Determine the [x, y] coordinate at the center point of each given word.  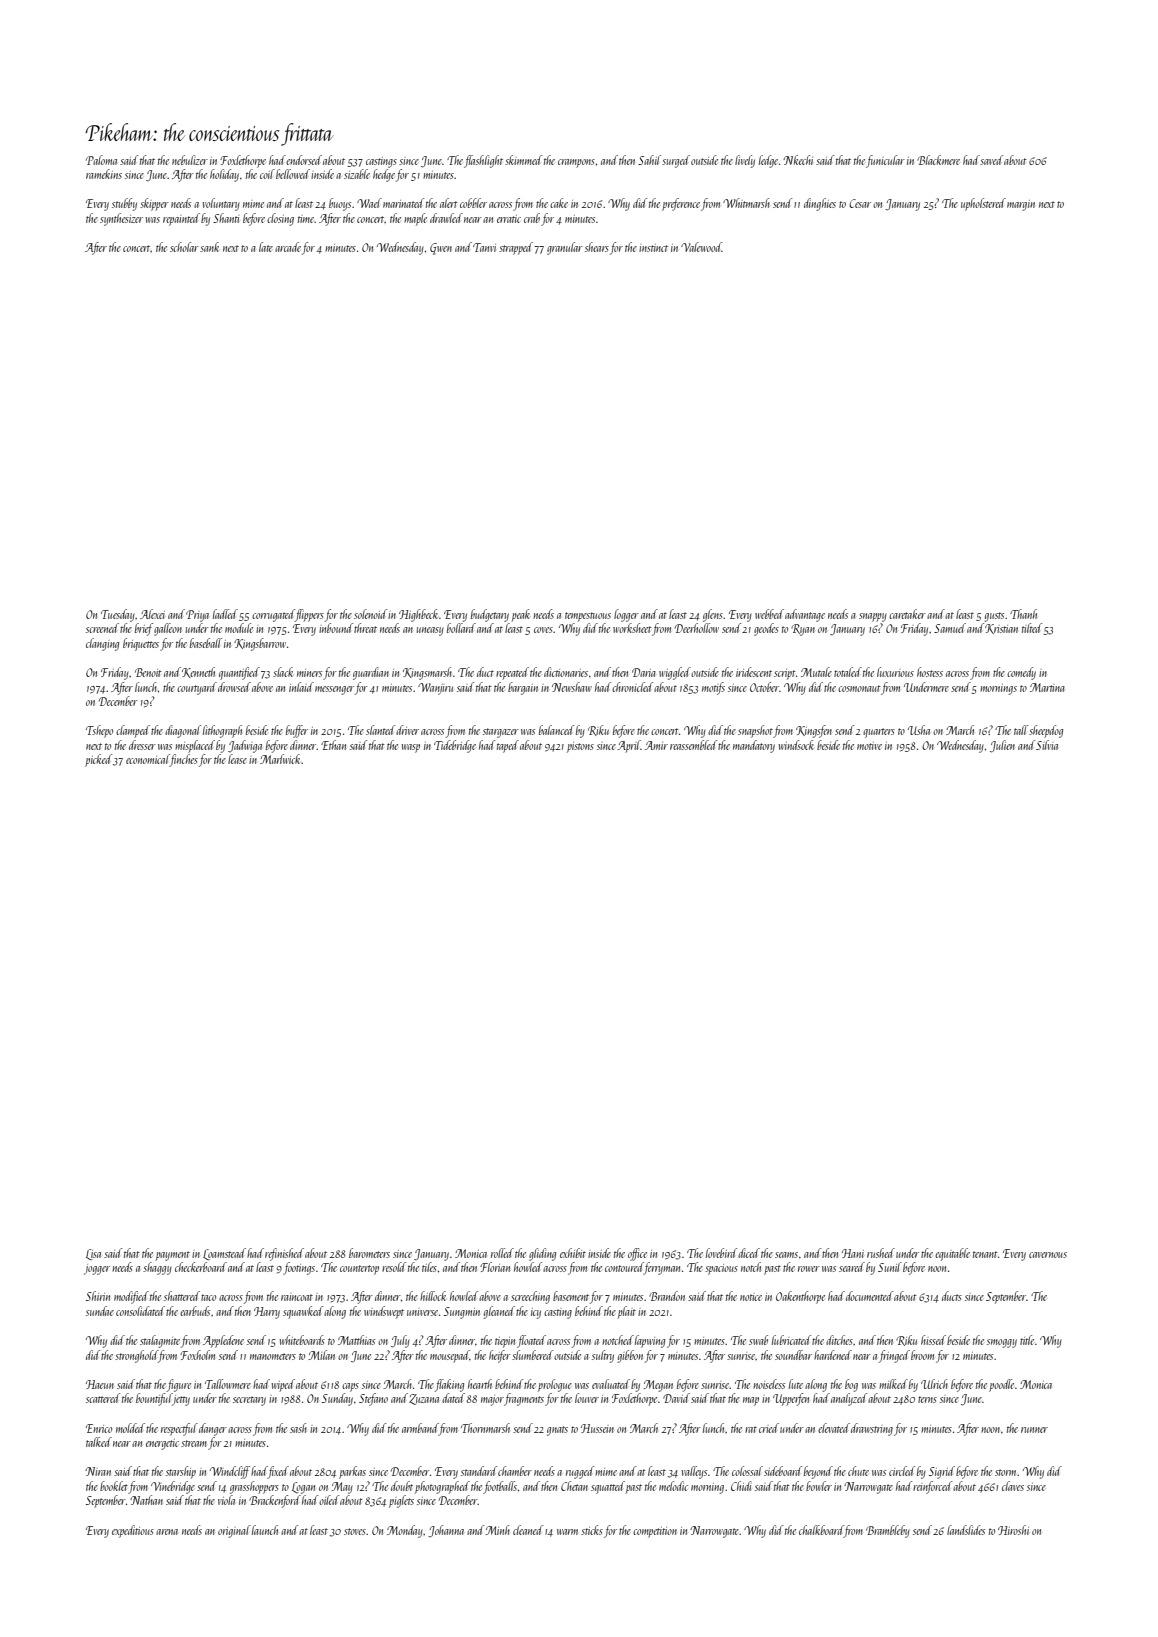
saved [991, 160]
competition [655, 1532]
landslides [966, 1530]
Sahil [649, 160]
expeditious [133, 1531]
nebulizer [190, 160]
